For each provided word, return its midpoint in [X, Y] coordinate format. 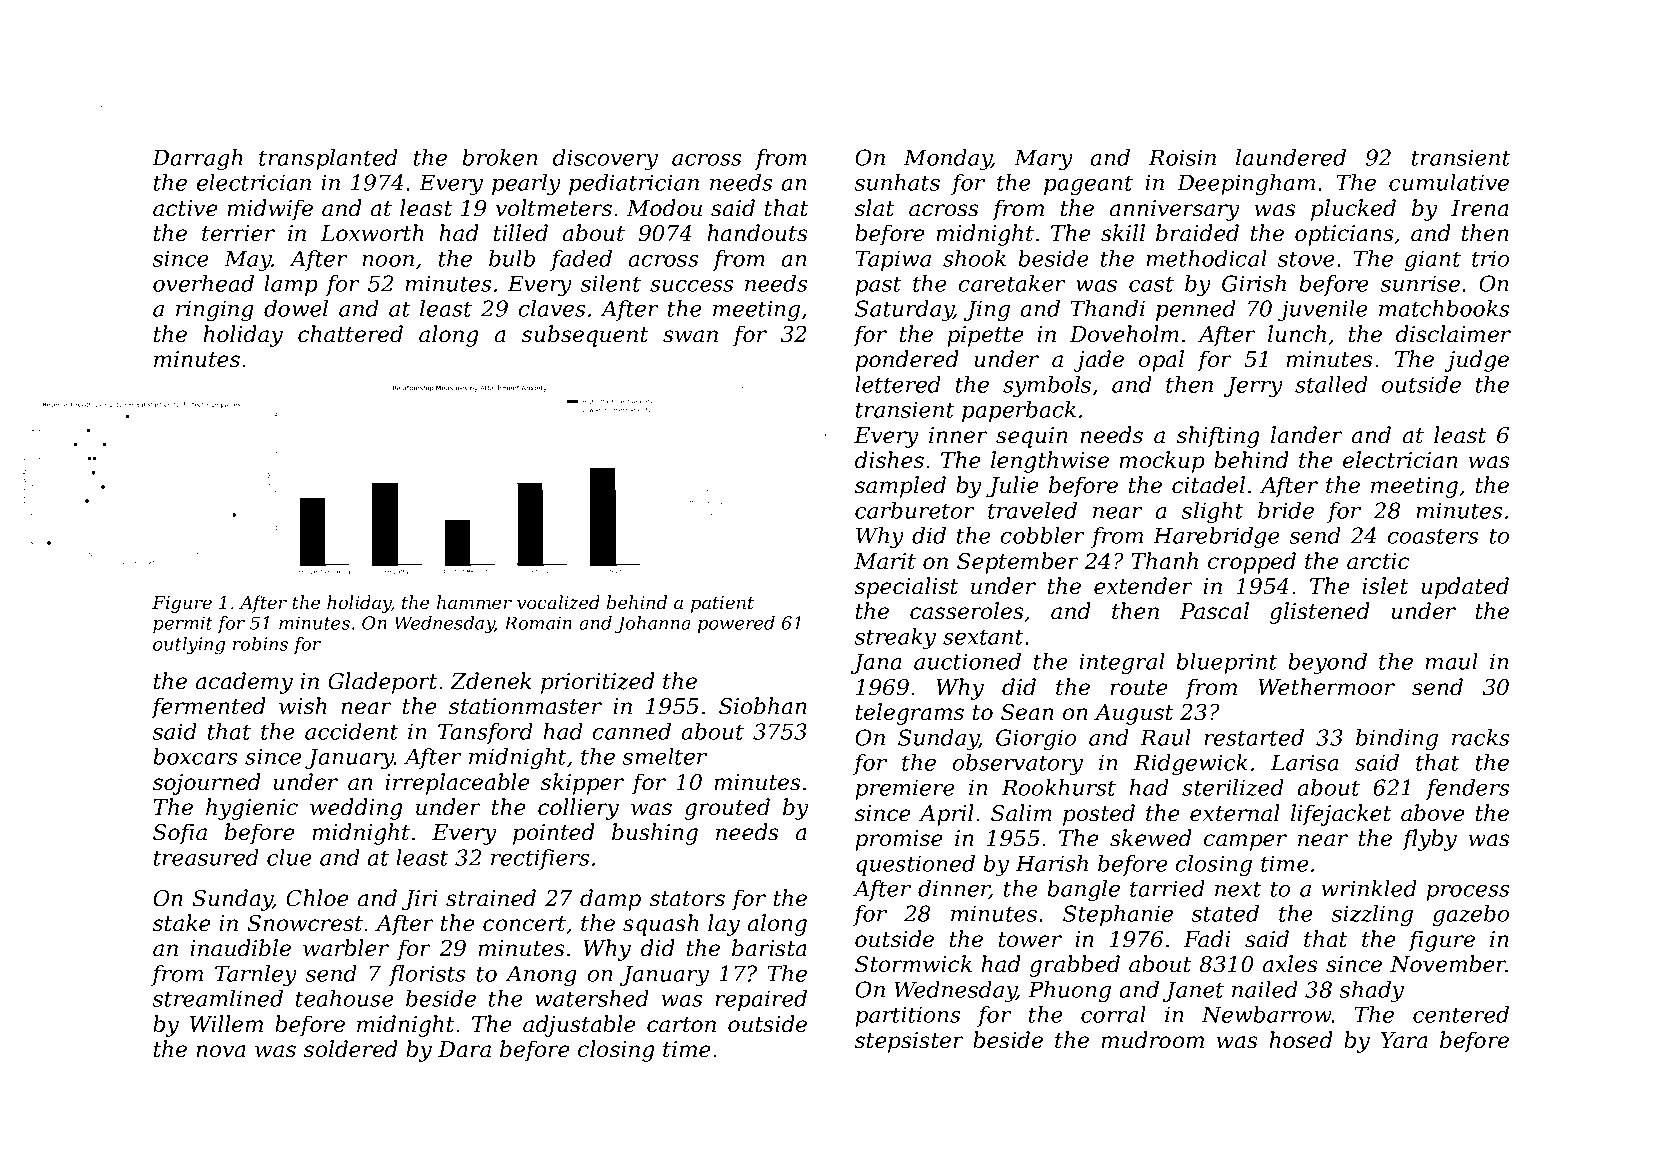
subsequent [585, 336]
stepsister [909, 1042]
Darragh [197, 160]
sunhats [897, 182]
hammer [474, 602]
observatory [1018, 765]
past [878, 286]
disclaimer [1453, 334]
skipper [582, 784]
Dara [464, 1049]
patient [722, 604]
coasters [1433, 536]
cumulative [1449, 182]
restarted [1254, 737]
